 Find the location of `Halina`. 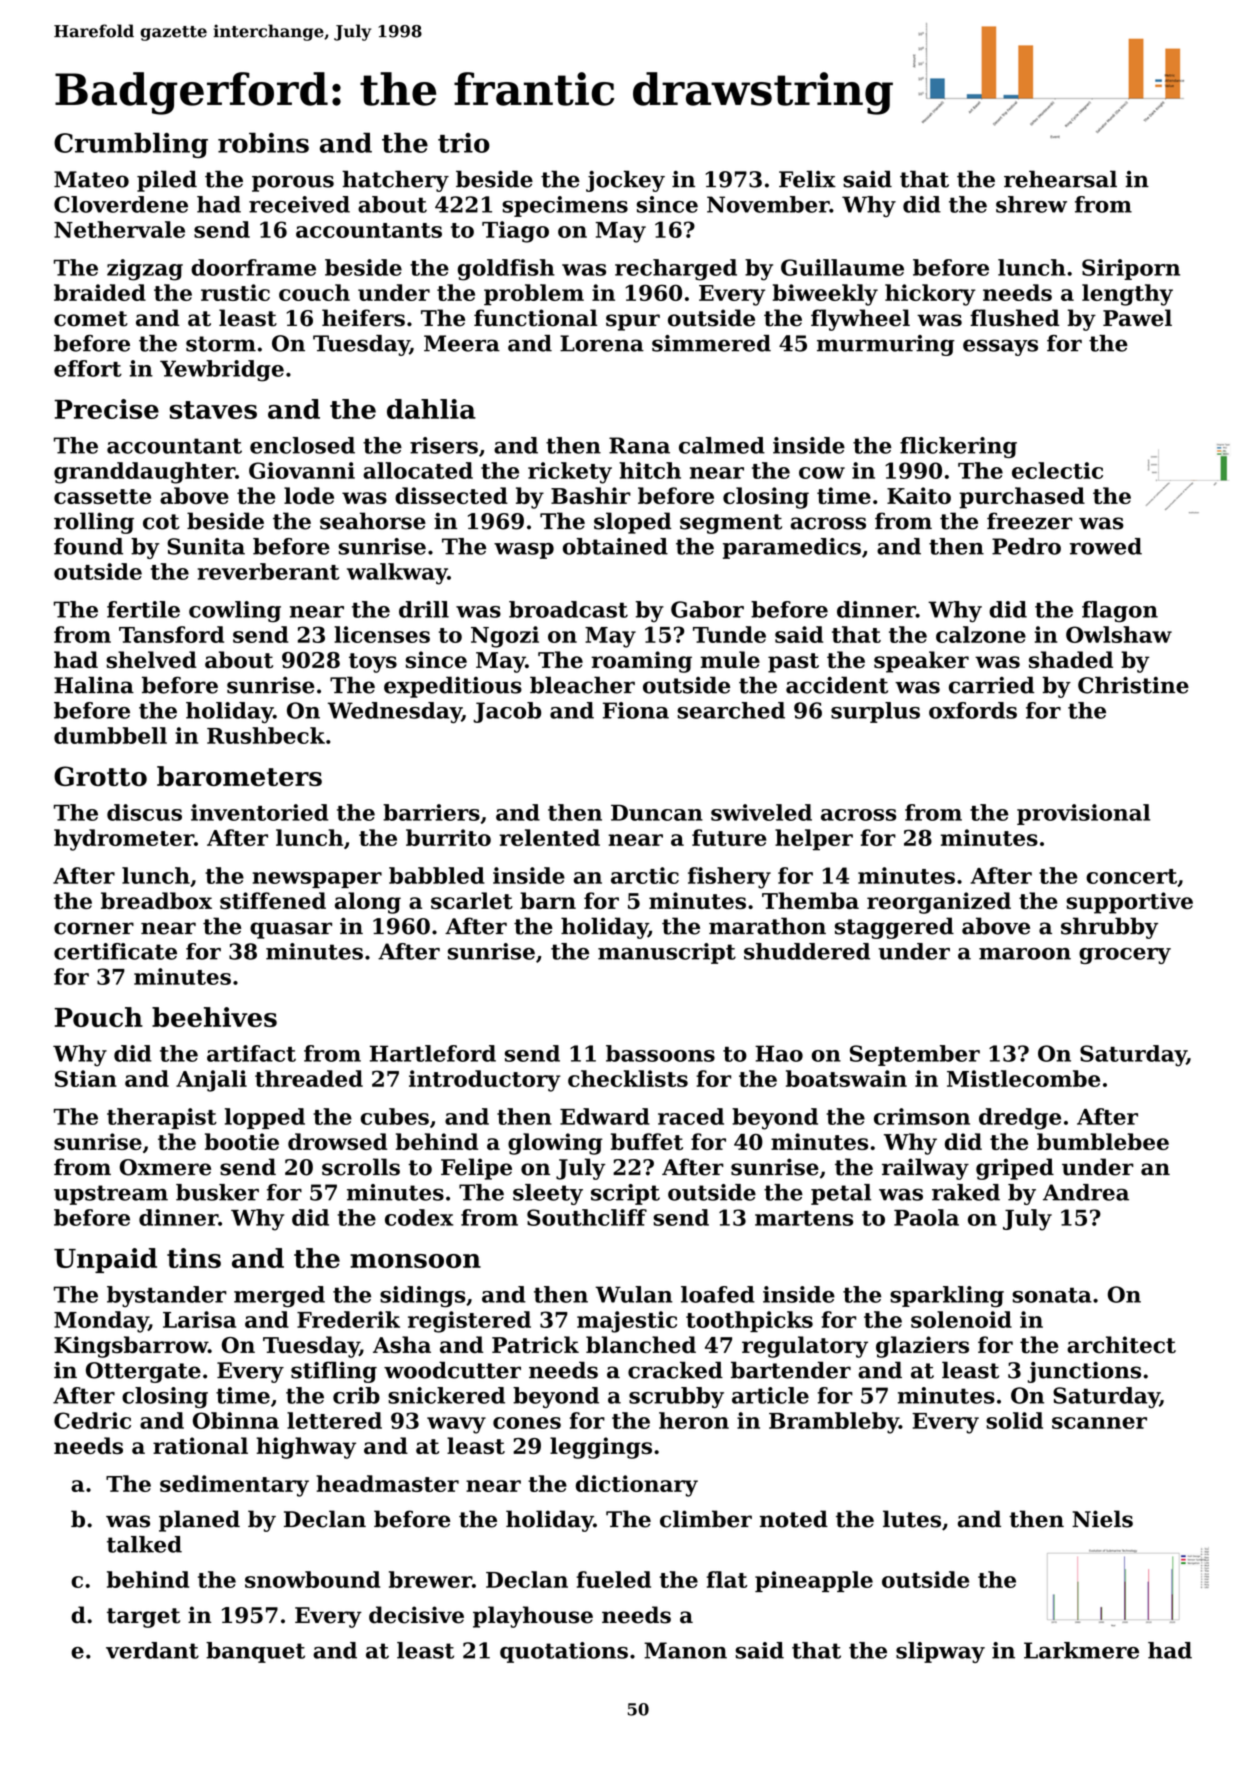

Halina is located at coordinates (94, 685).
